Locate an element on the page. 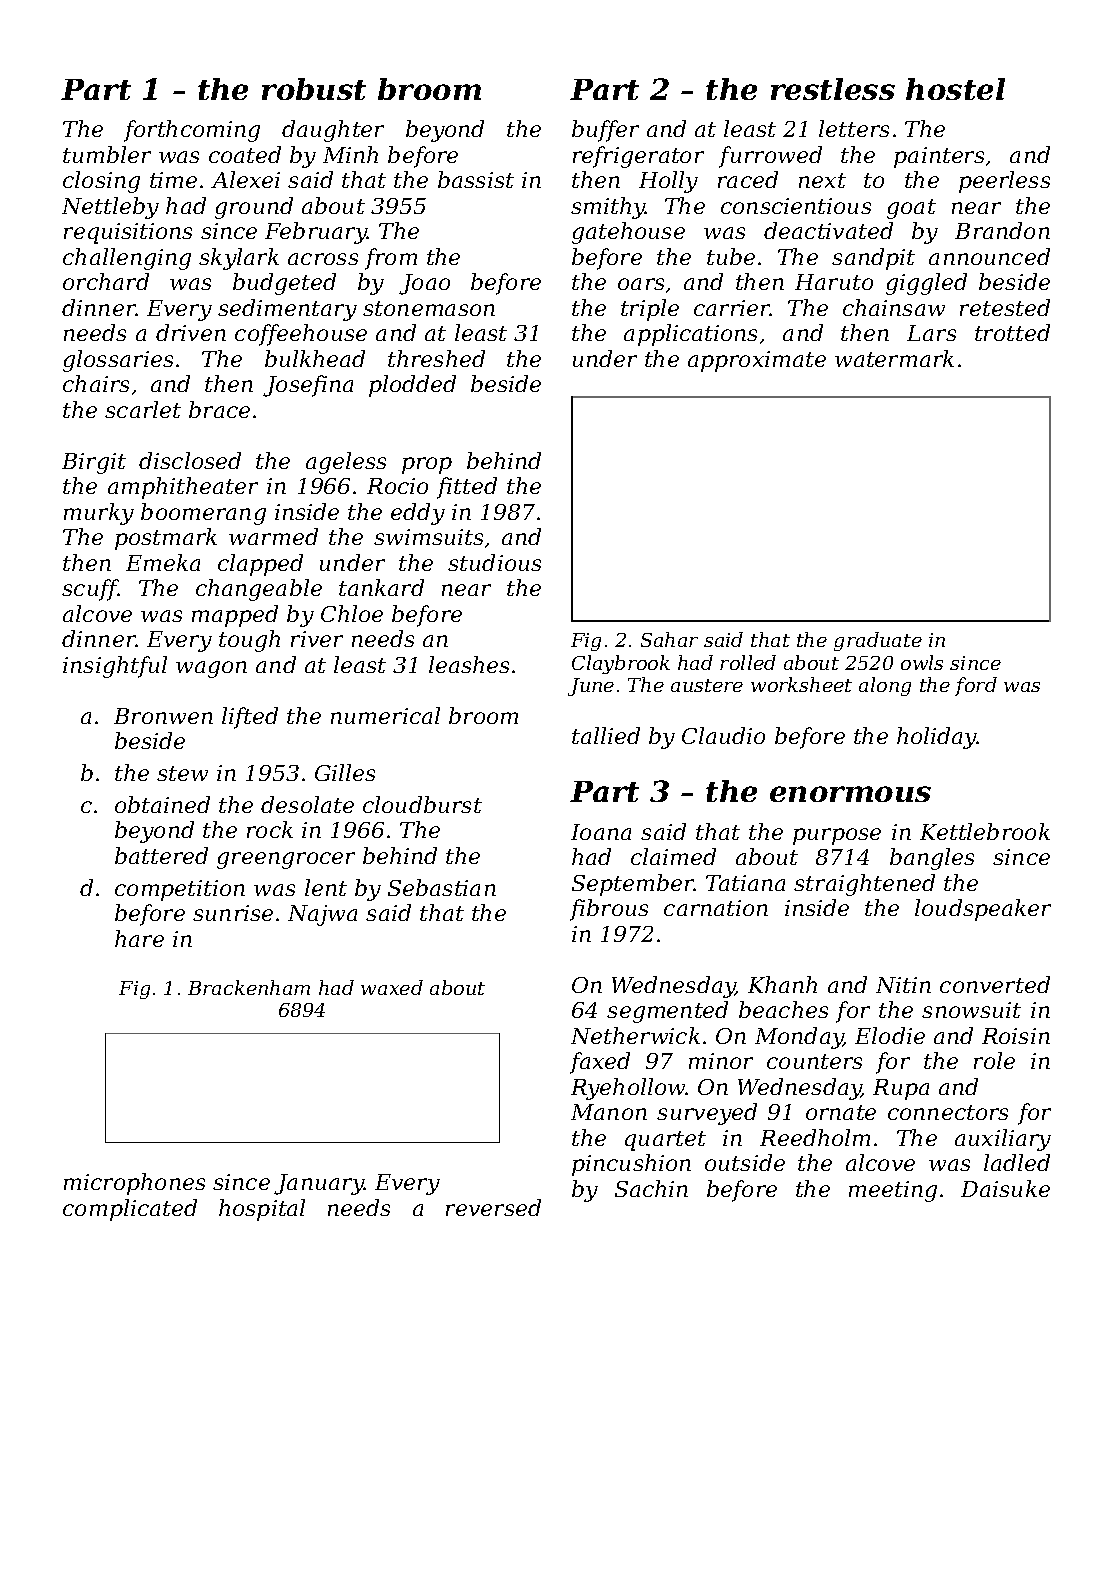 The width and height of the document is (1114, 1575). tumbler is located at coordinates (107, 154).
